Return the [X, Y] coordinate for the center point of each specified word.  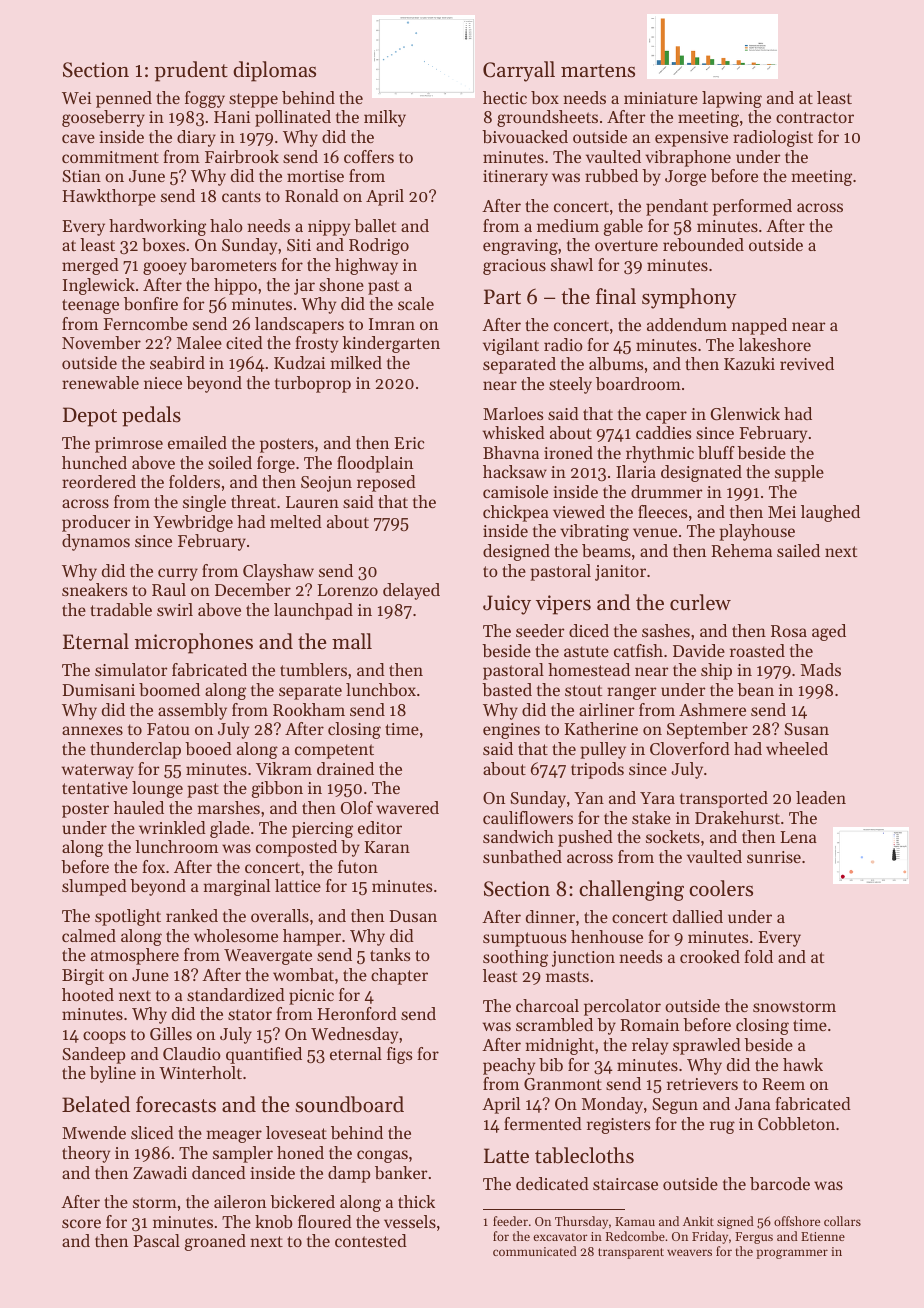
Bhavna [511, 452]
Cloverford [690, 748]
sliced [152, 1132]
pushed [585, 838]
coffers [369, 156]
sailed [798, 550]
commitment [110, 157]
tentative [95, 788]
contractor [815, 117]
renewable [100, 382]
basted [507, 689]
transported [724, 799]
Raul [169, 589]
